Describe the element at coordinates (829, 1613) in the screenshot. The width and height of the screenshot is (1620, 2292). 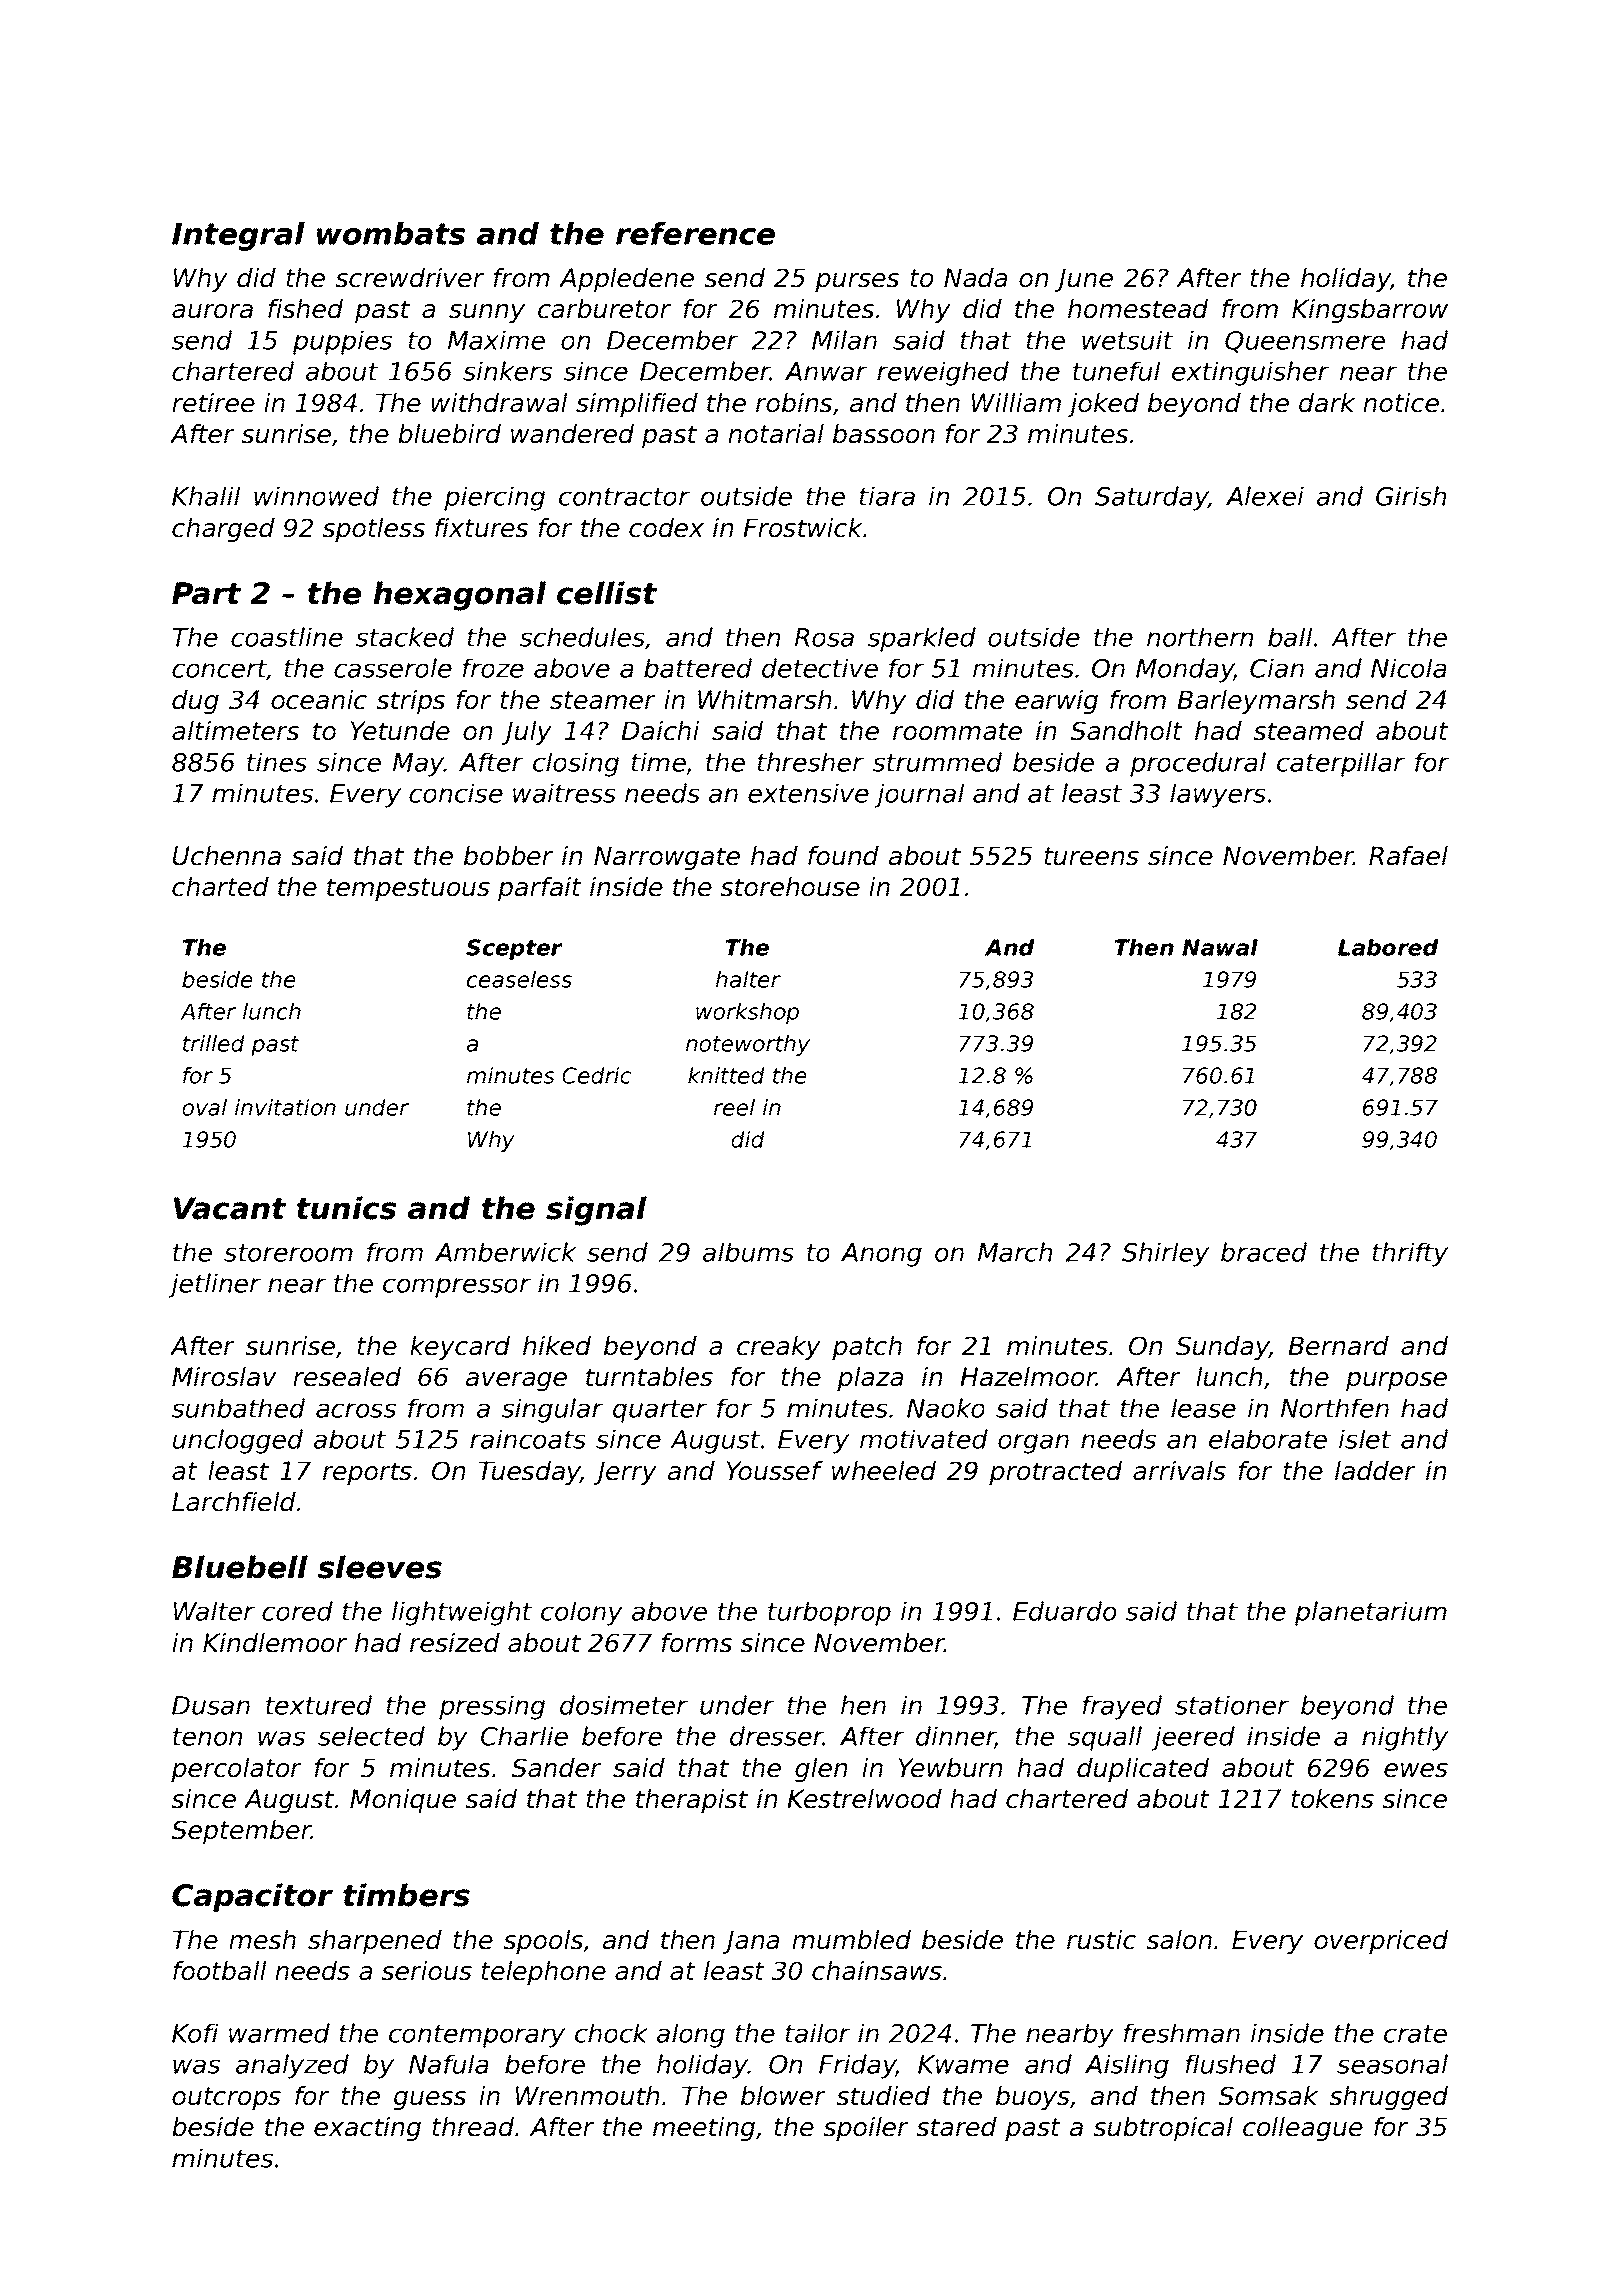
I see `turboprop` at that location.
